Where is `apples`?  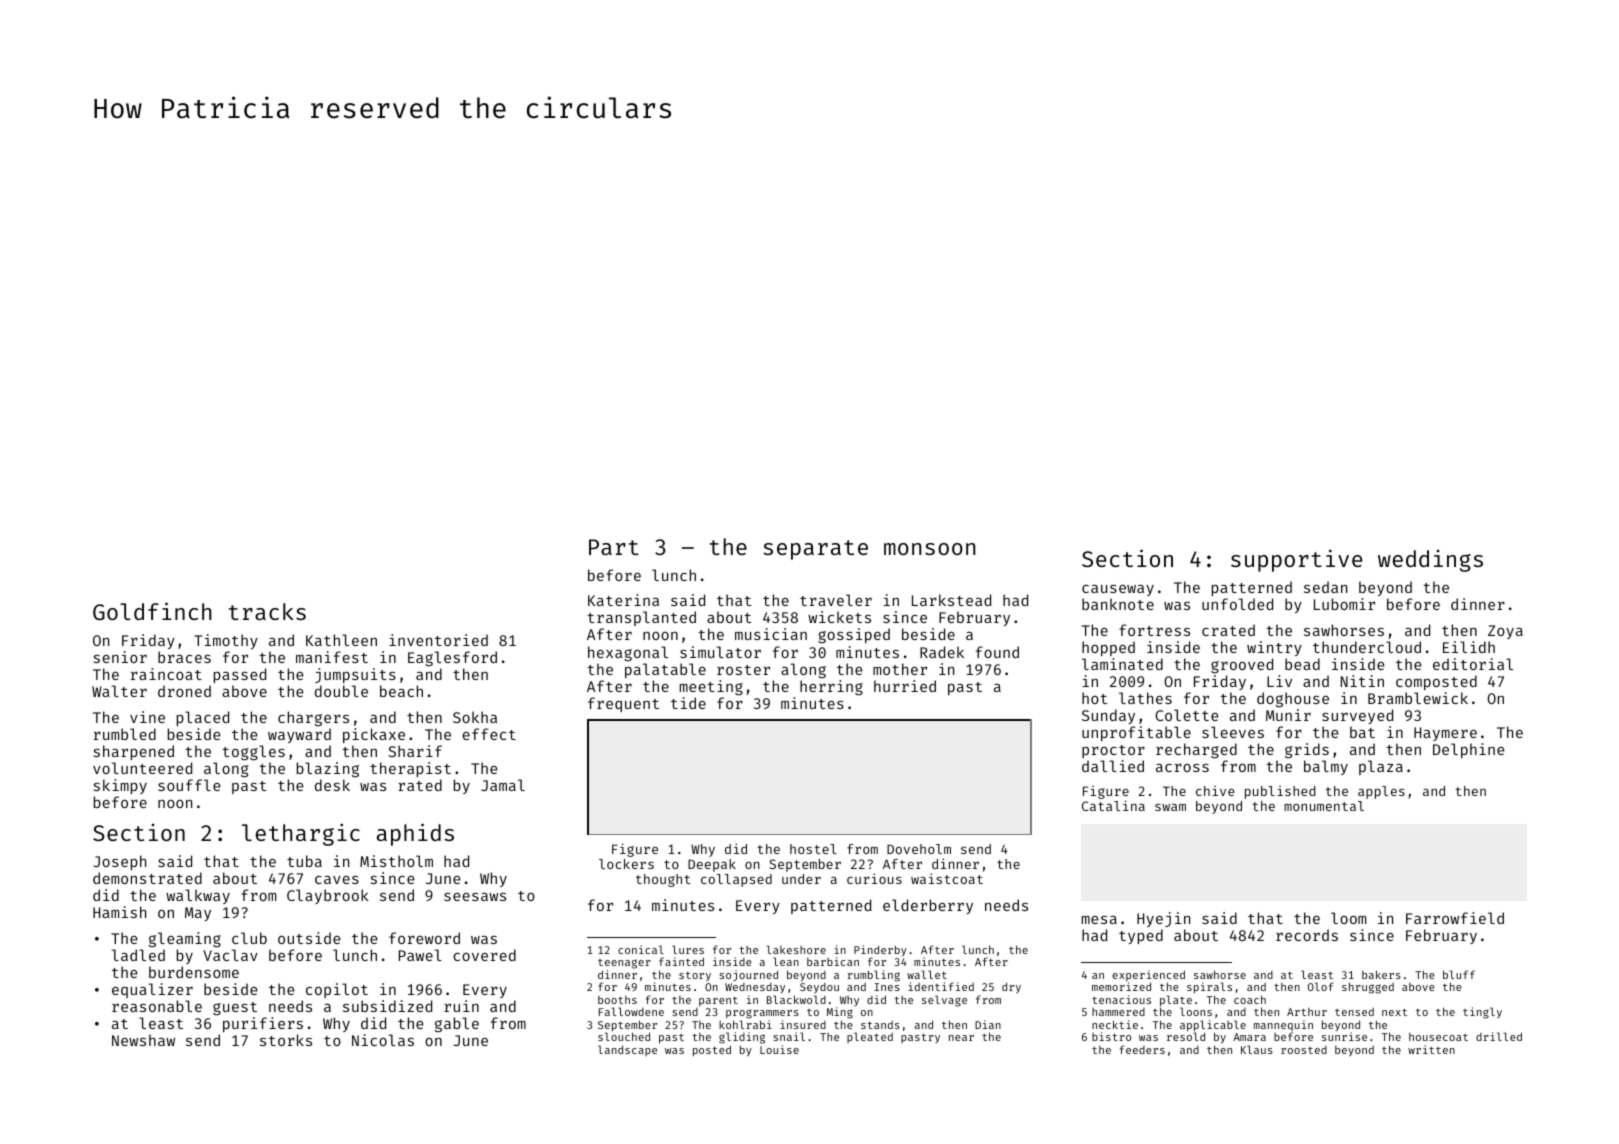 apples is located at coordinates (1381, 792).
